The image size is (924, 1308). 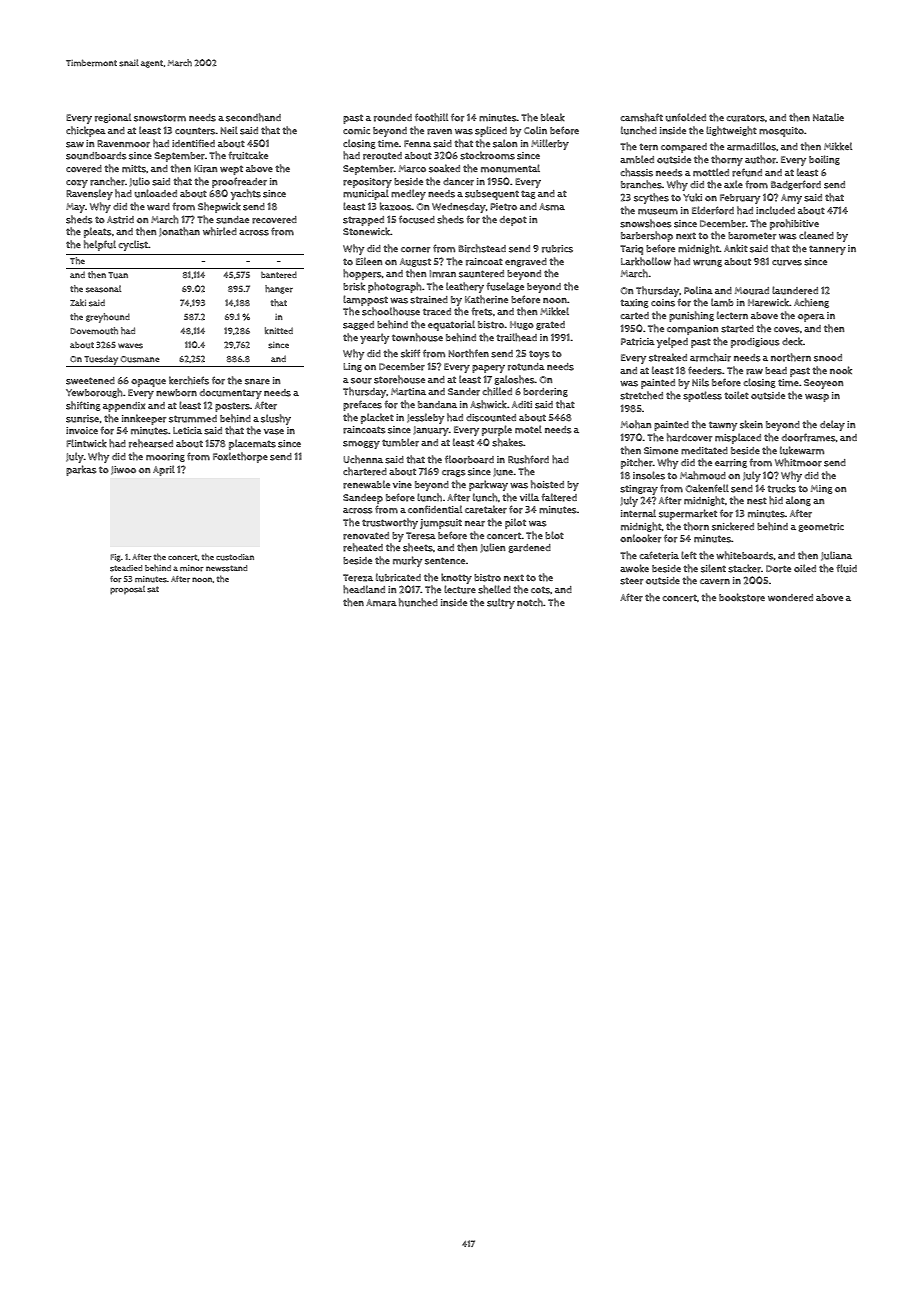 I want to click on Natalie, so click(x=828, y=117).
